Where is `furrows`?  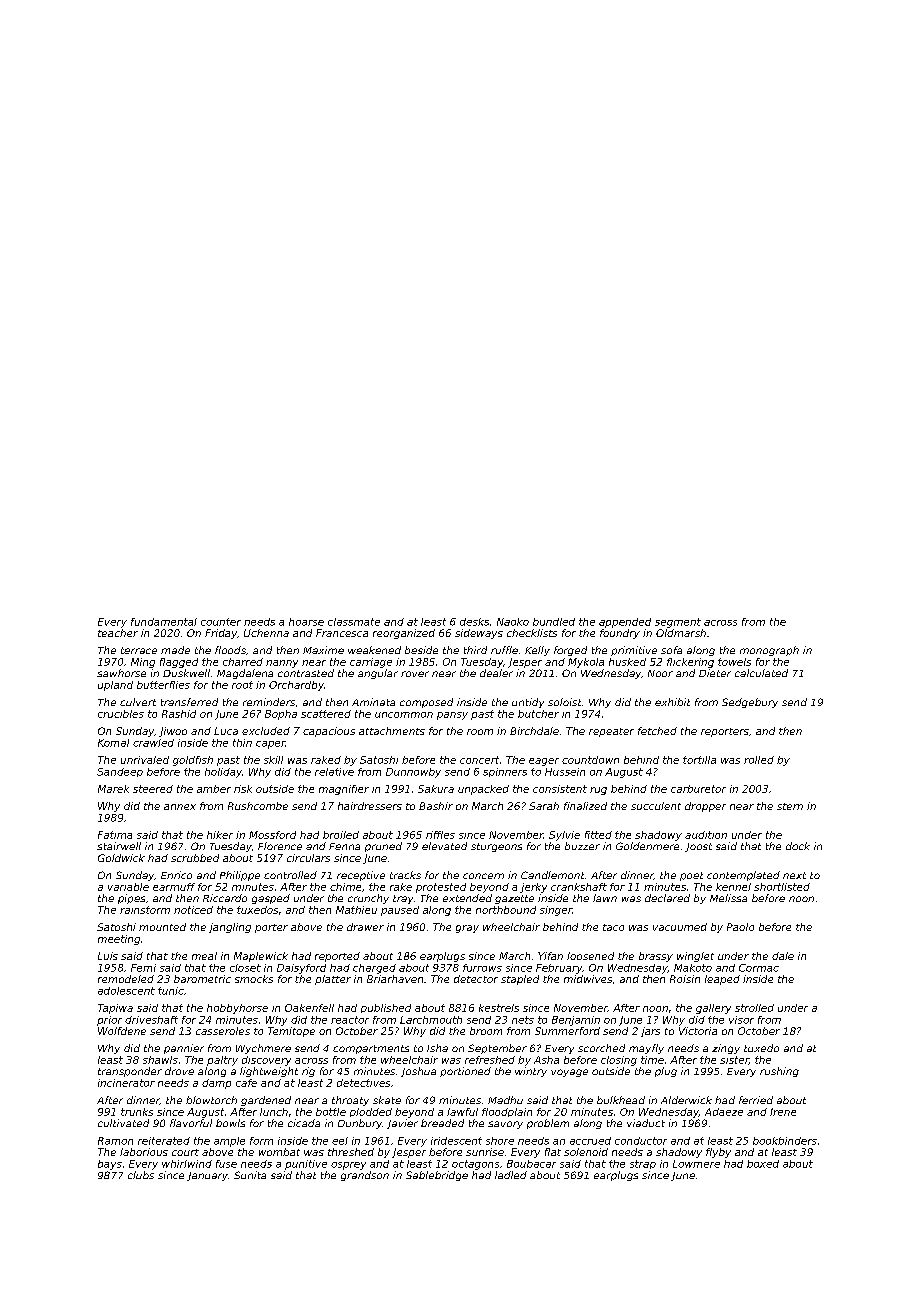
furrows is located at coordinates (482, 968).
